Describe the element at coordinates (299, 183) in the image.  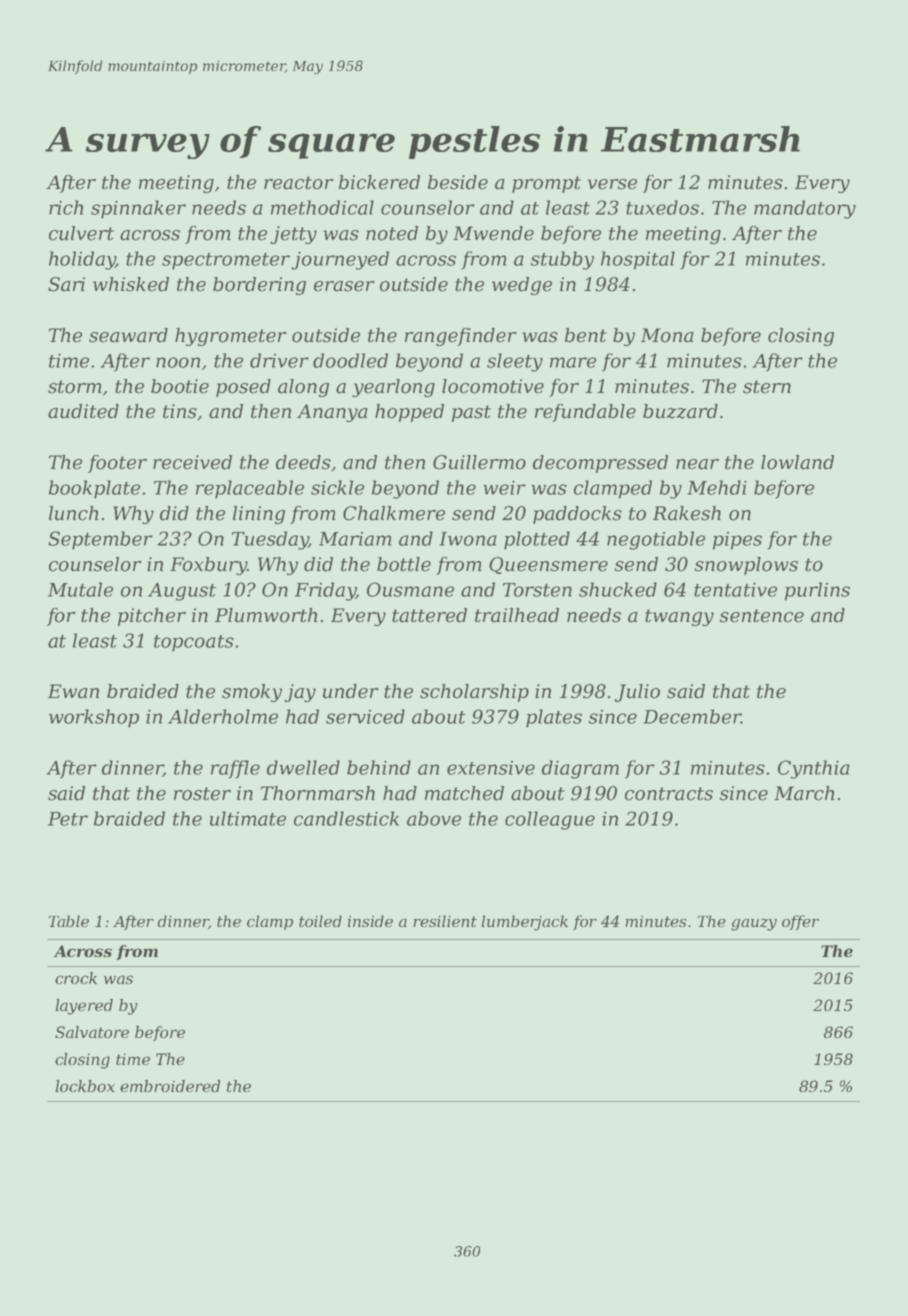
I see `reactor` at that location.
